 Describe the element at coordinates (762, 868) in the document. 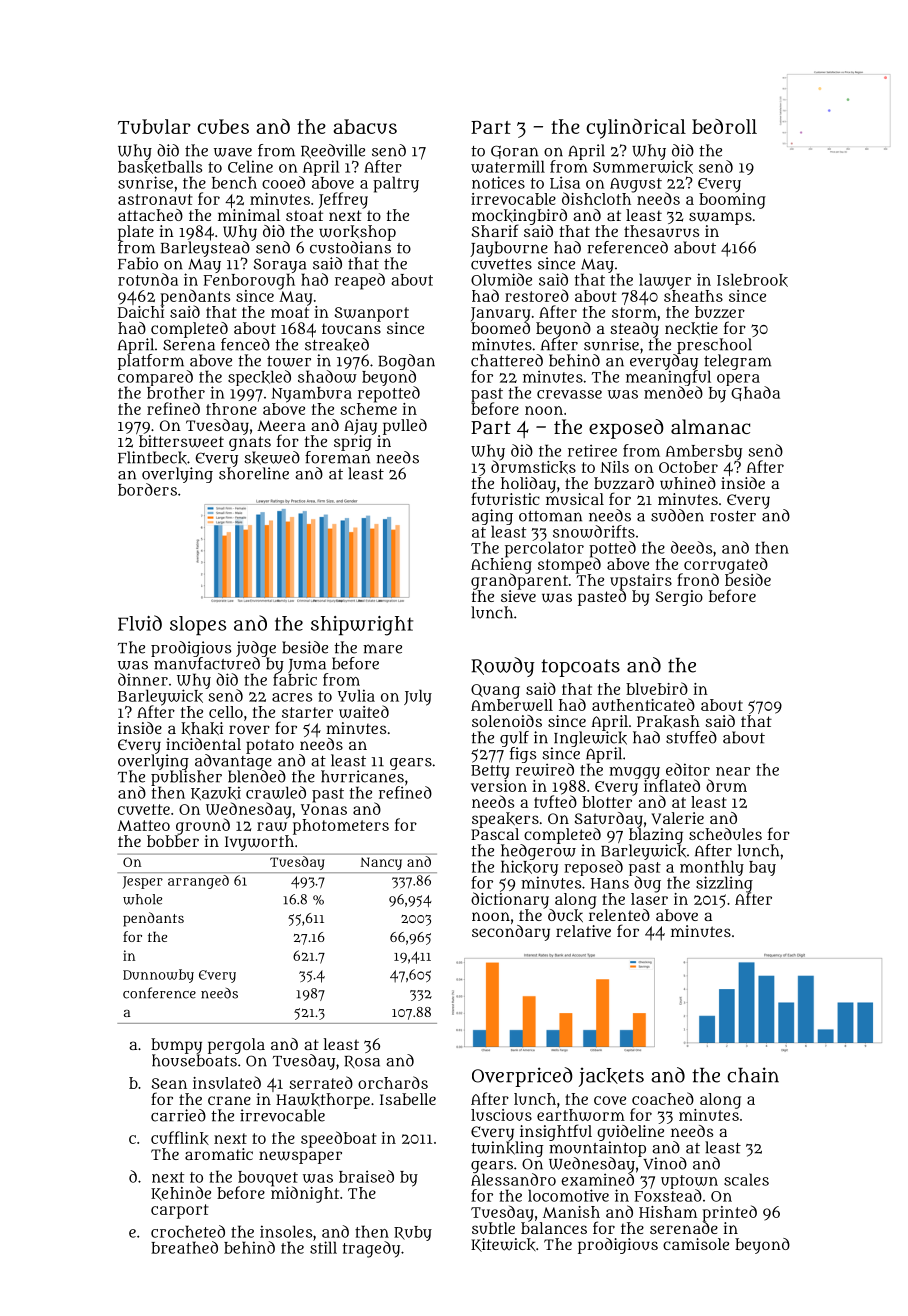

I see `bay` at that location.
